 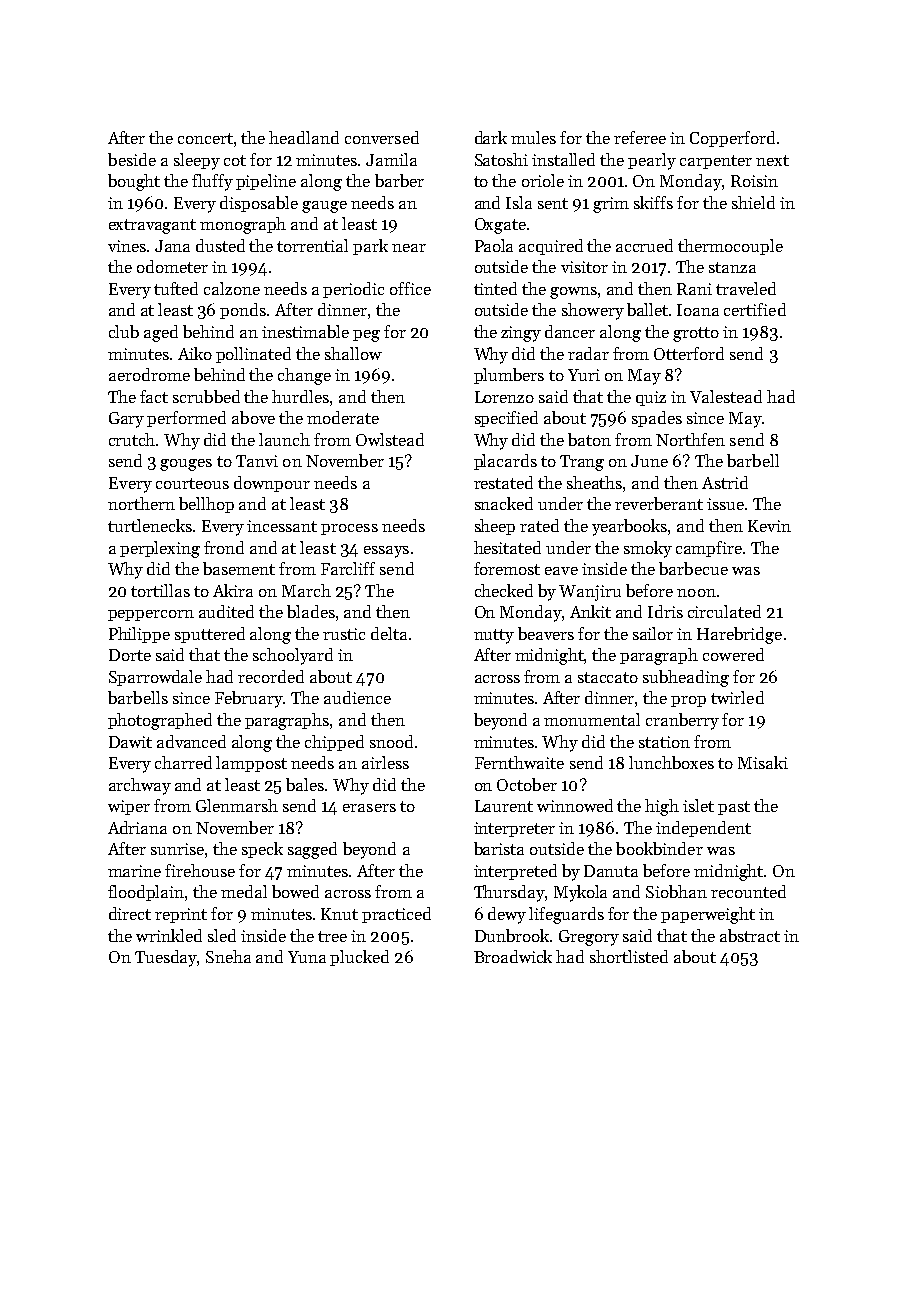 What do you see at coordinates (504, 806) in the screenshot?
I see `Laurent` at bounding box center [504, 806].
